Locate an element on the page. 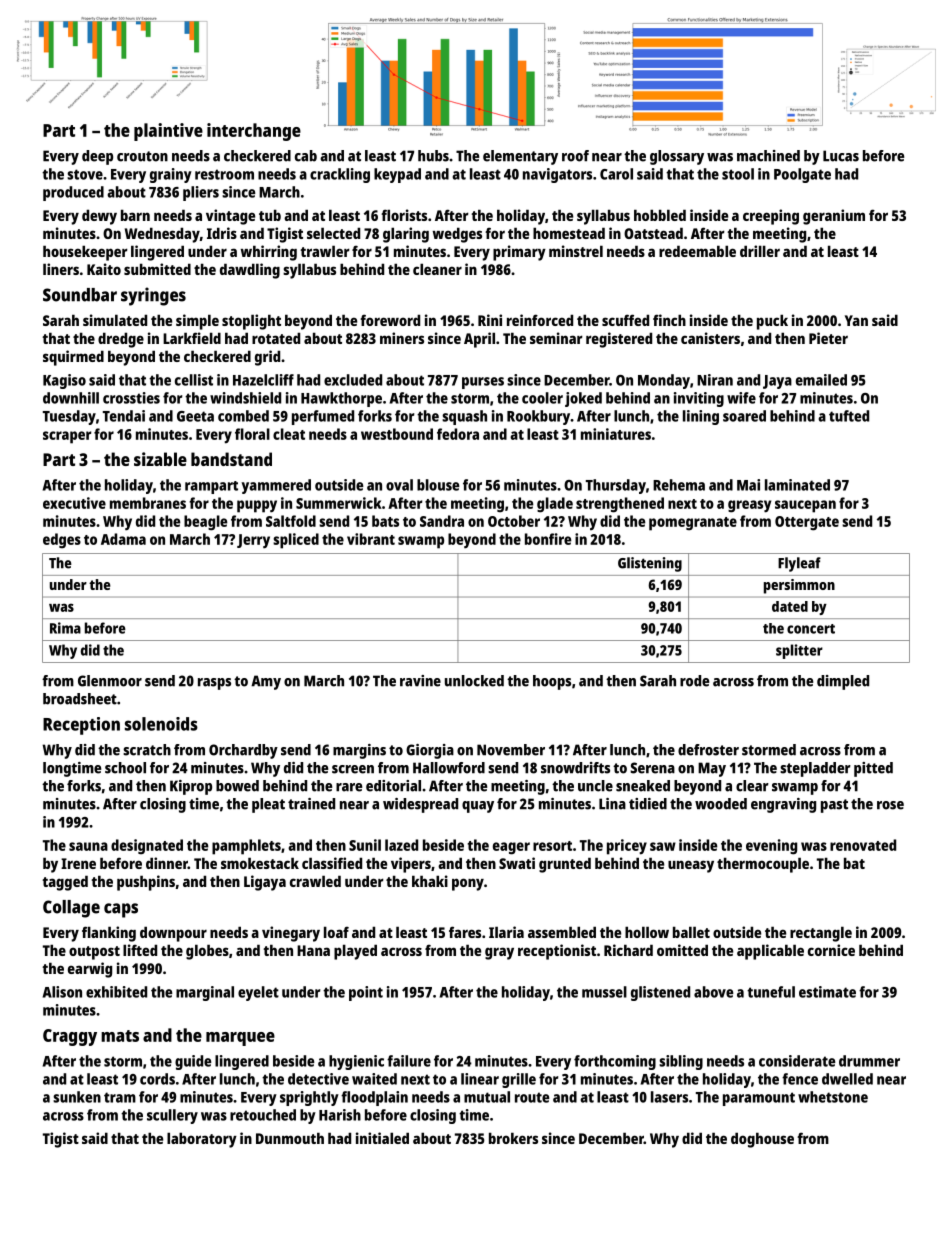 This document has height=1233, width=952. Adama is located at coordinates (123, 539).
